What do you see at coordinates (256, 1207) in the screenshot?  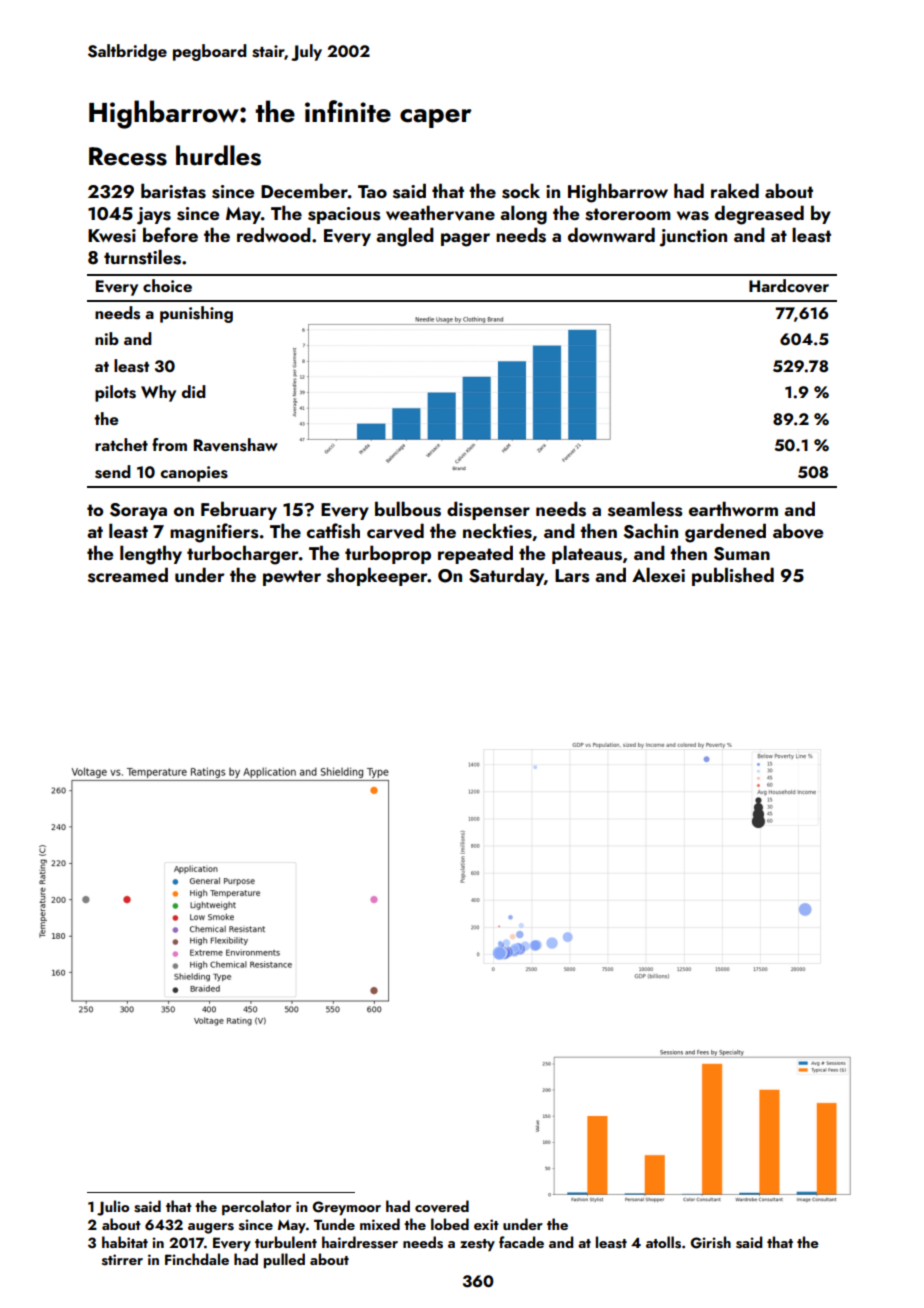 I see `percolator` at bounding box center [256, 1207].
